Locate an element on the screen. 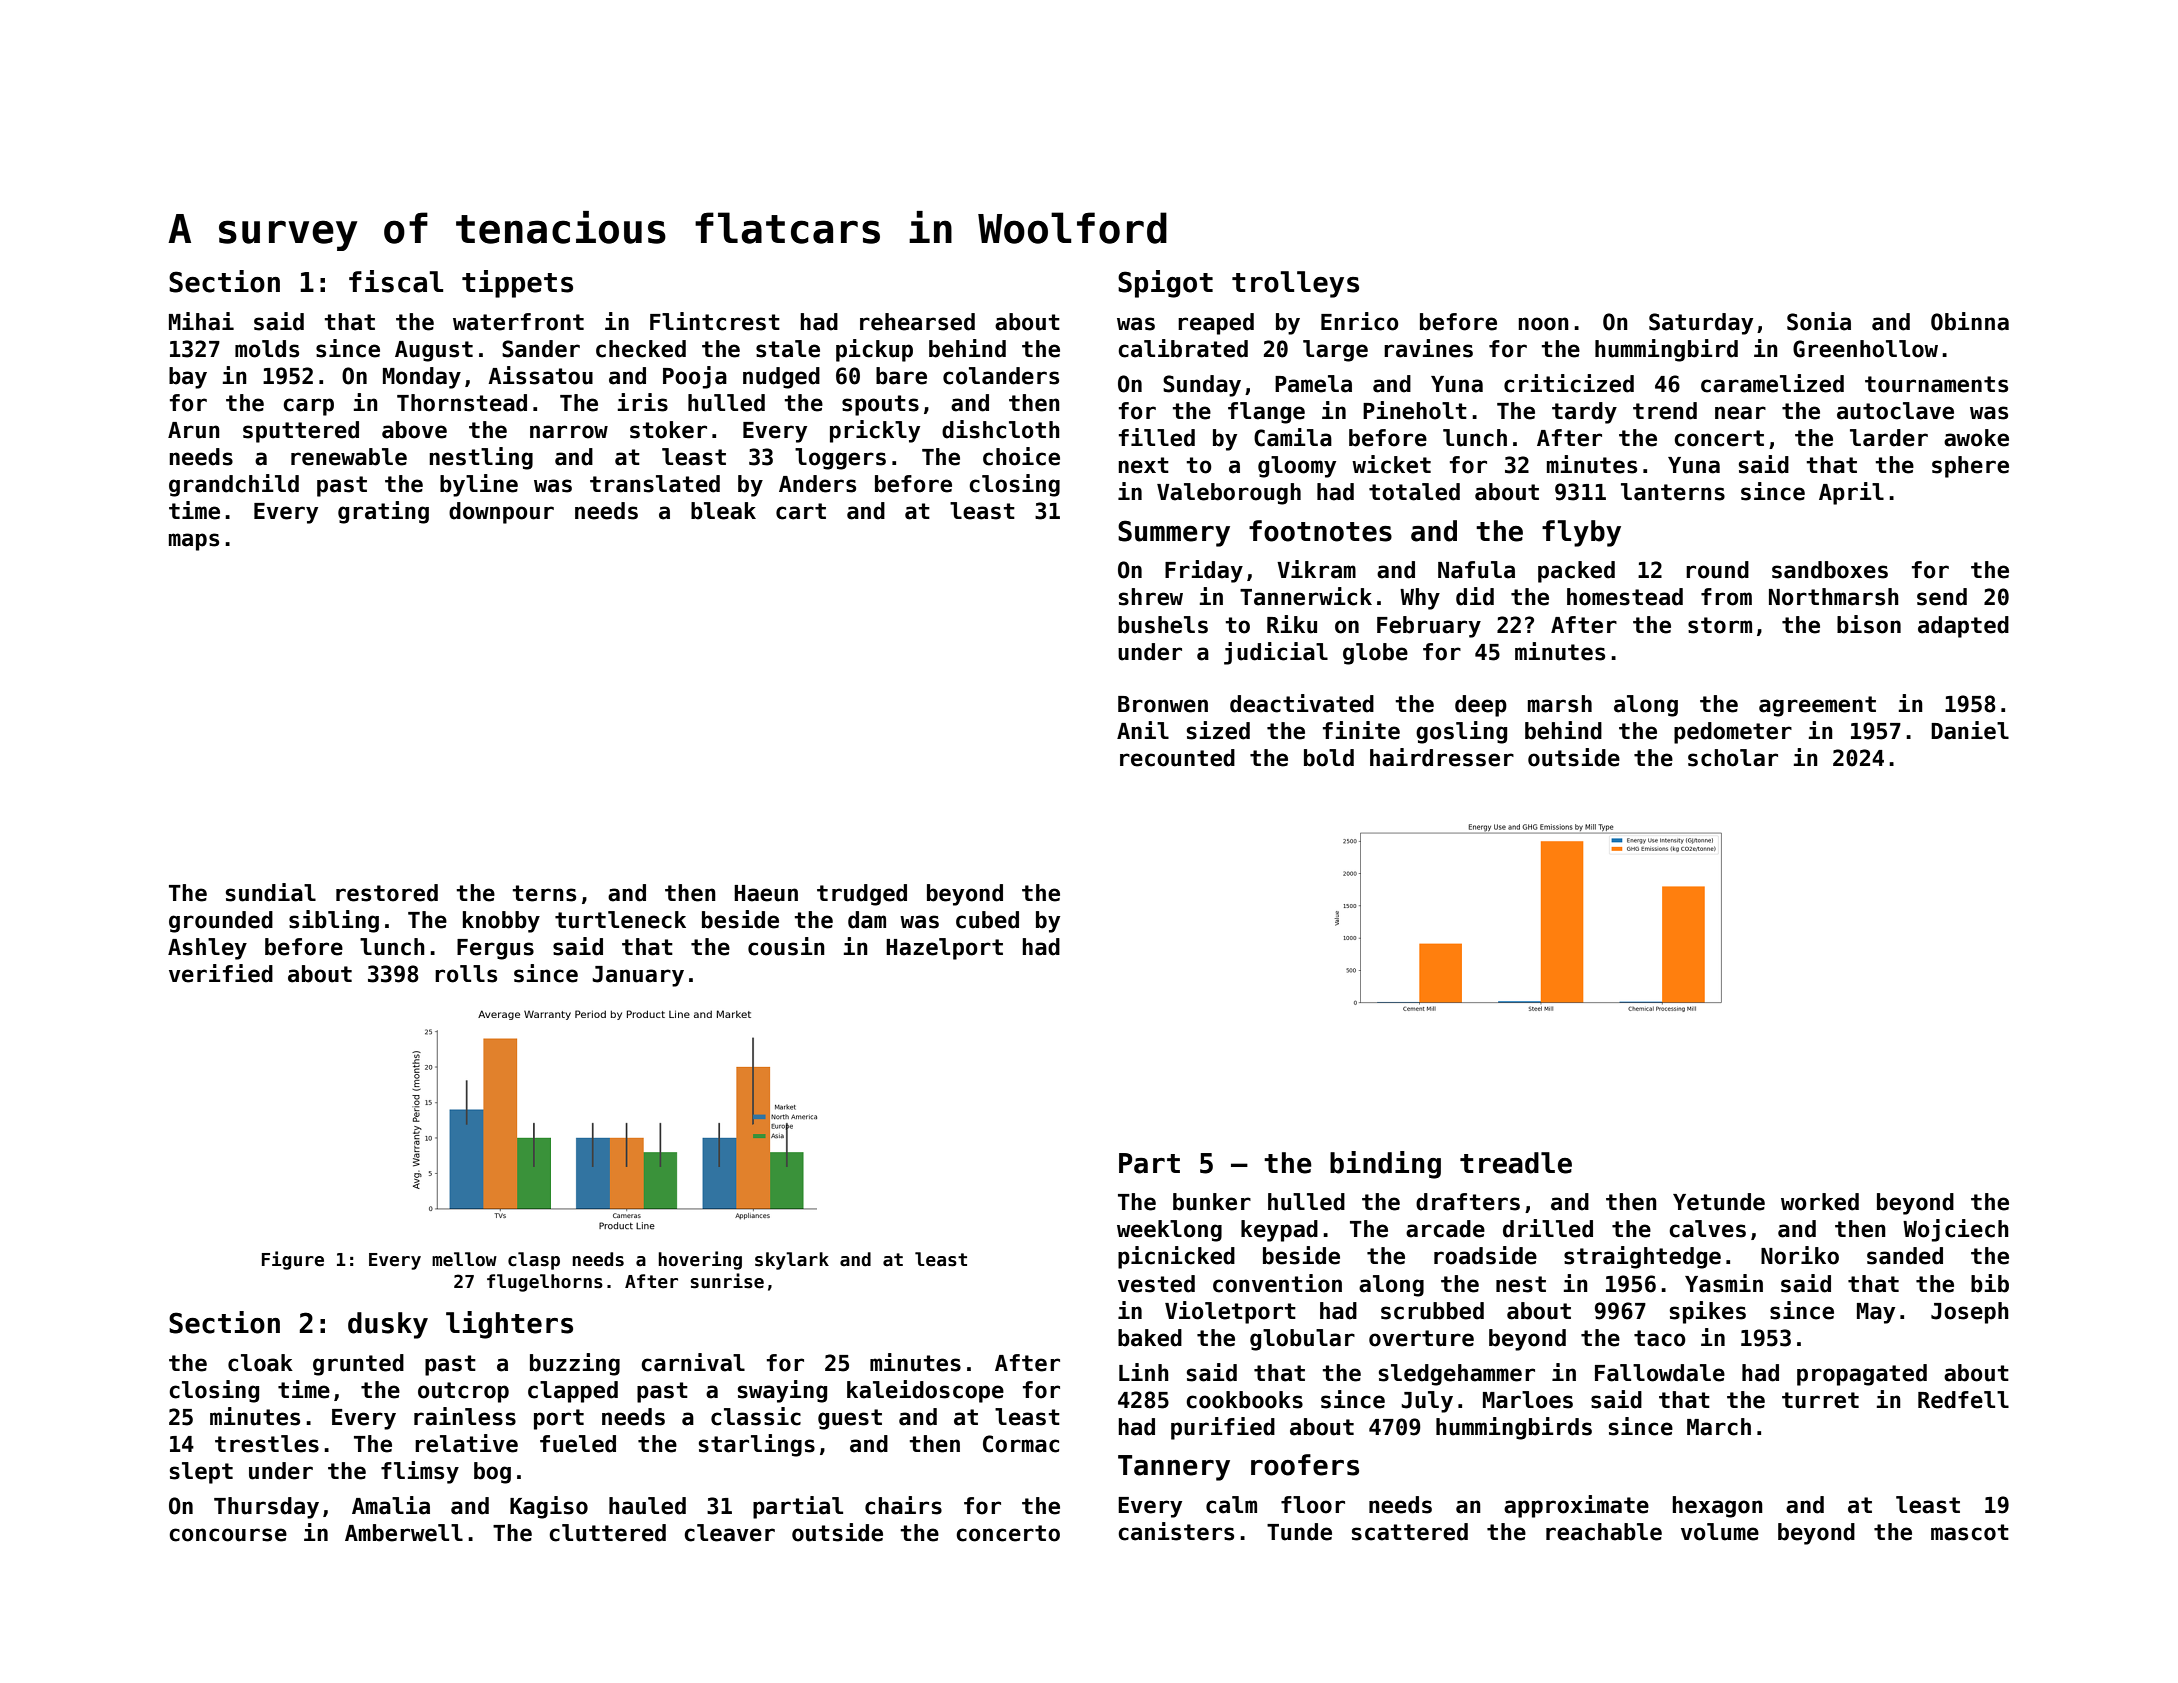 This screenshot has width=2178, height=1683. canisters is located at coordinates (1176, 1531).
